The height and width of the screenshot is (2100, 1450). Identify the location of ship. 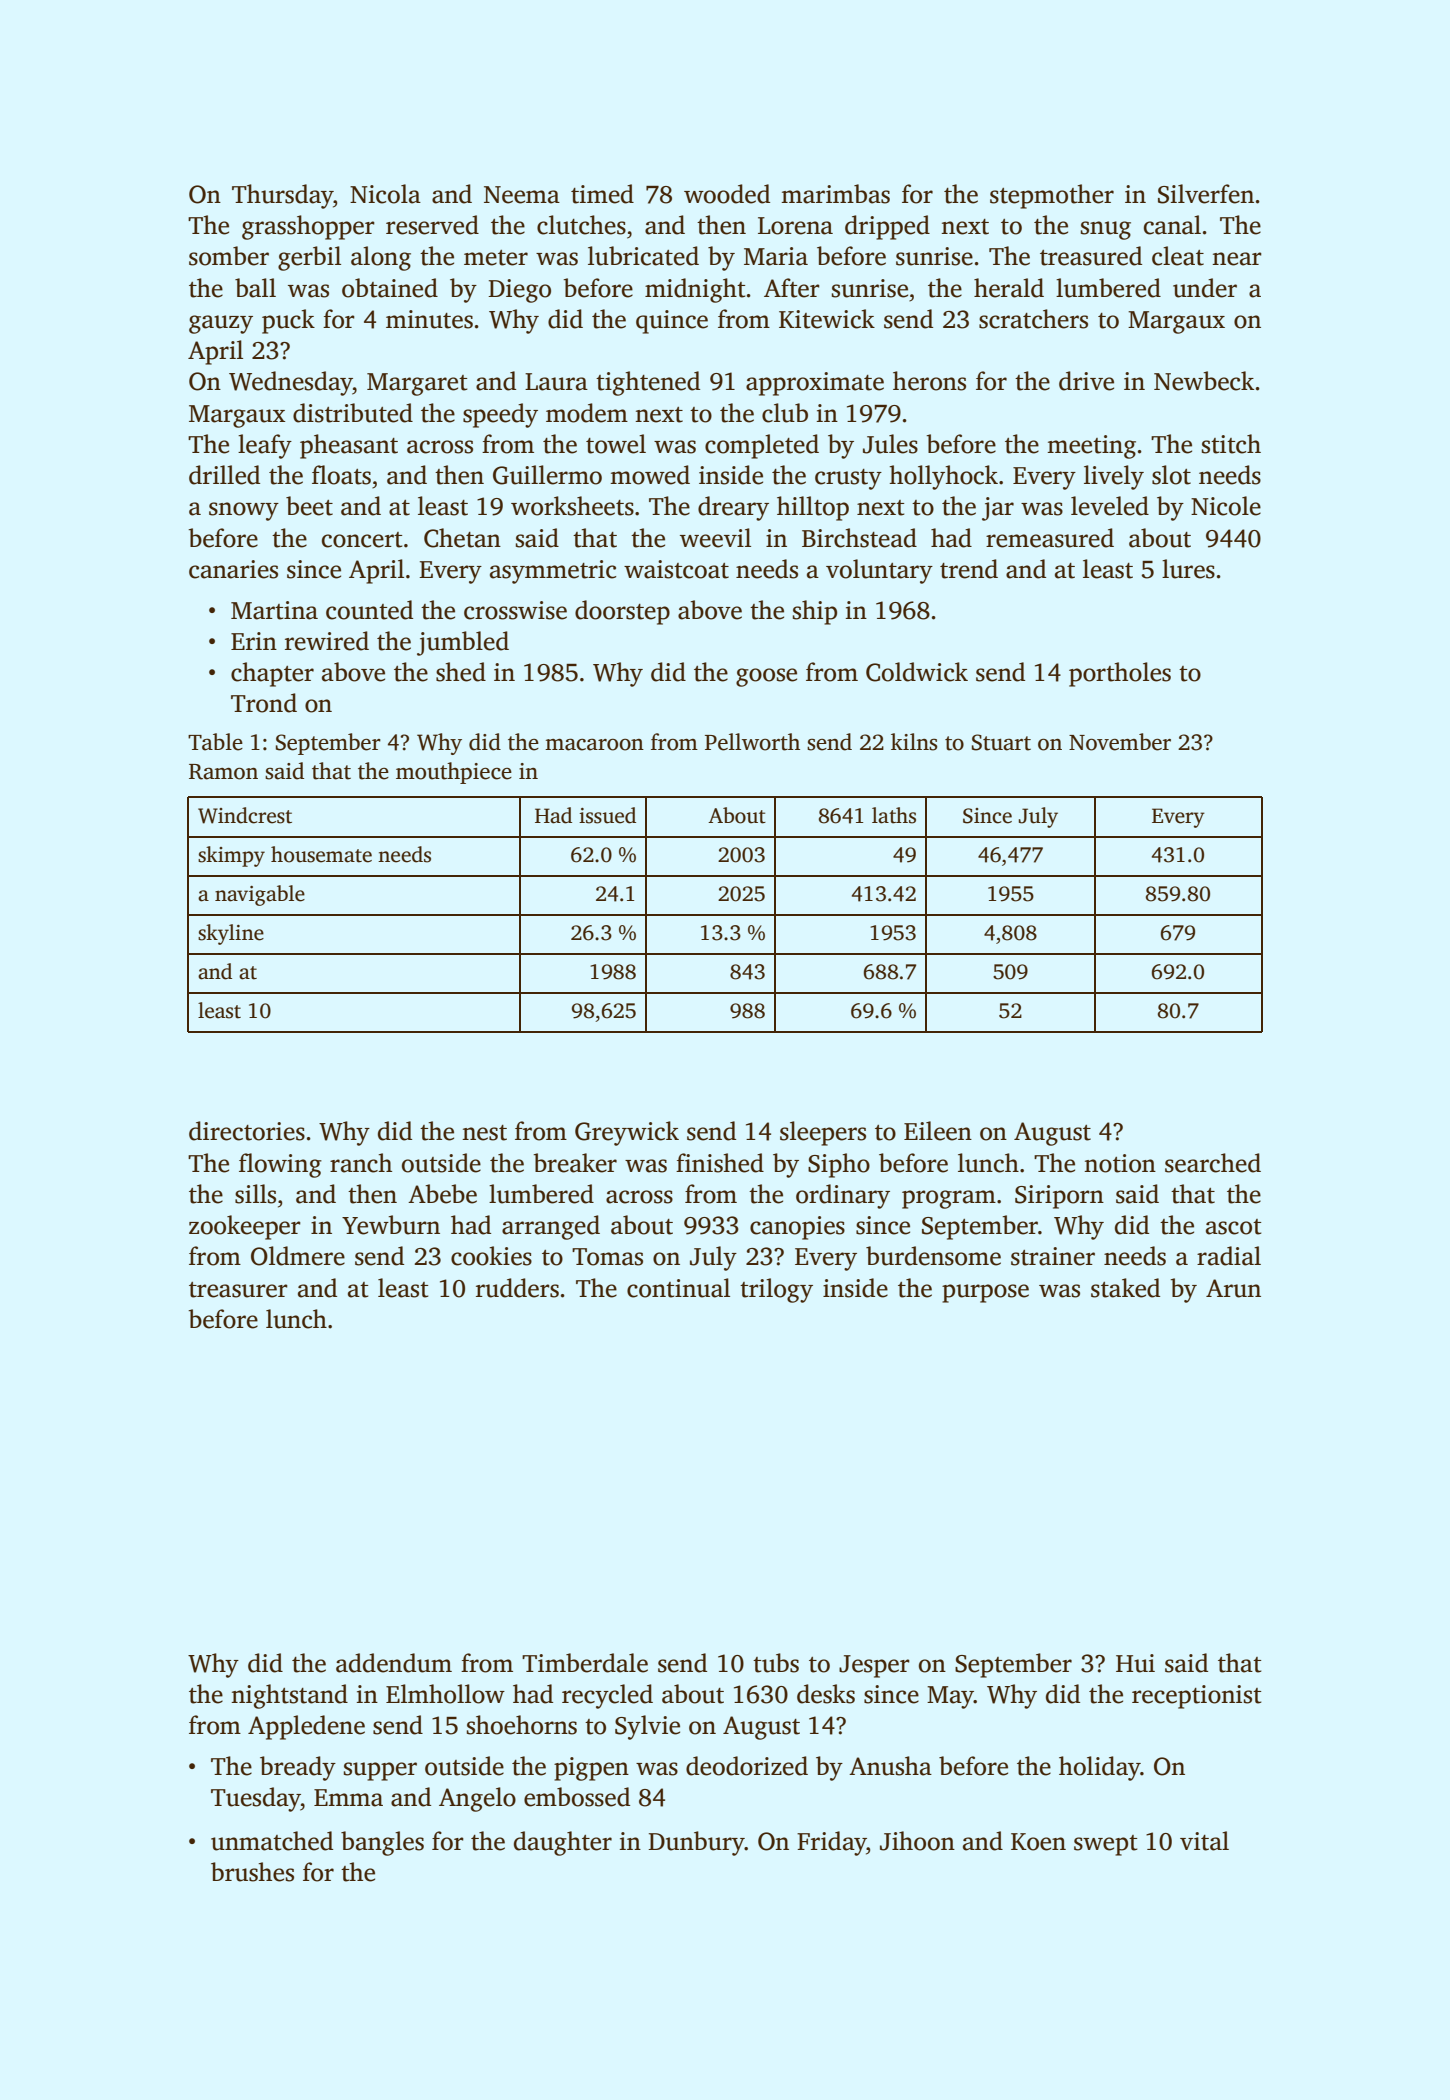
(815, 612).
